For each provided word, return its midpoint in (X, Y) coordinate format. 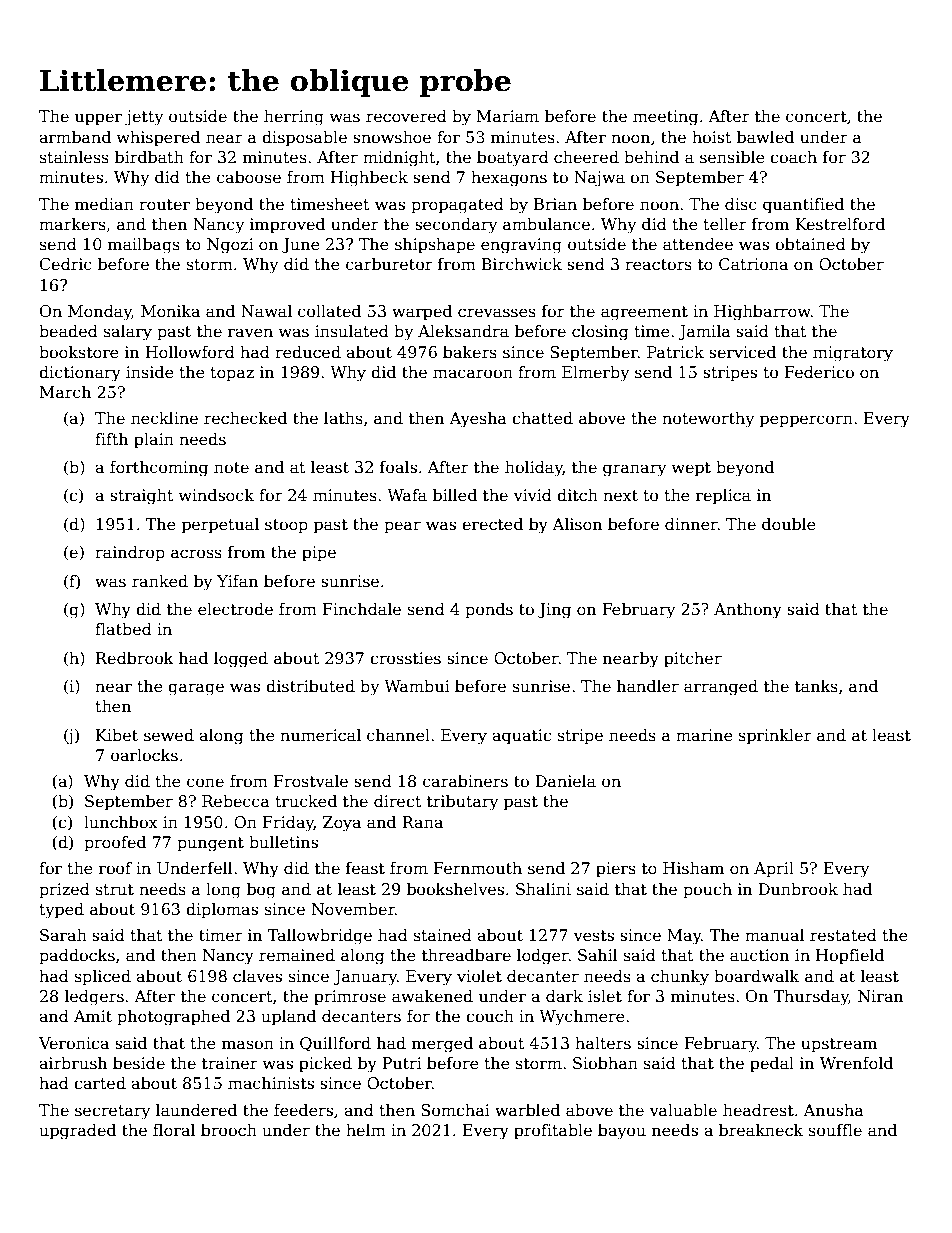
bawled (765, 137)
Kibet (117, 735)
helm (366, 1129)
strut (115, 889)
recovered (406, 116)
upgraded (77, 1131)
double (789, 524)
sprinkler (775, 736)
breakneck (761, 1130)
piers (616, 870)
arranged (721, 688)
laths (343, 417)
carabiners (465, 781)
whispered (158, 138)
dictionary (80, 374)
